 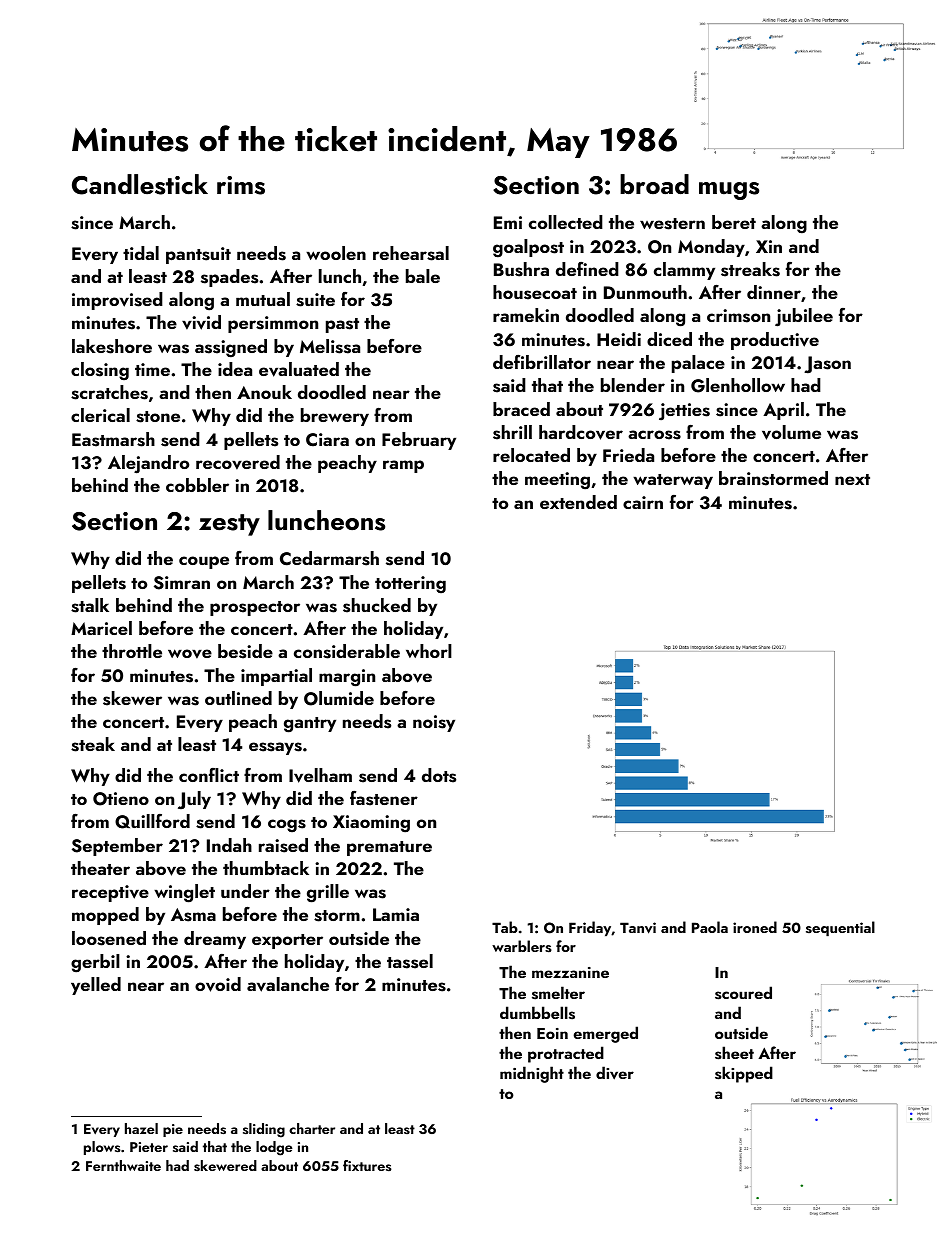 What do you see at coordinates (218, 984) in the screenshot?
I see `ovoid` at bounding box center [218, 984].
